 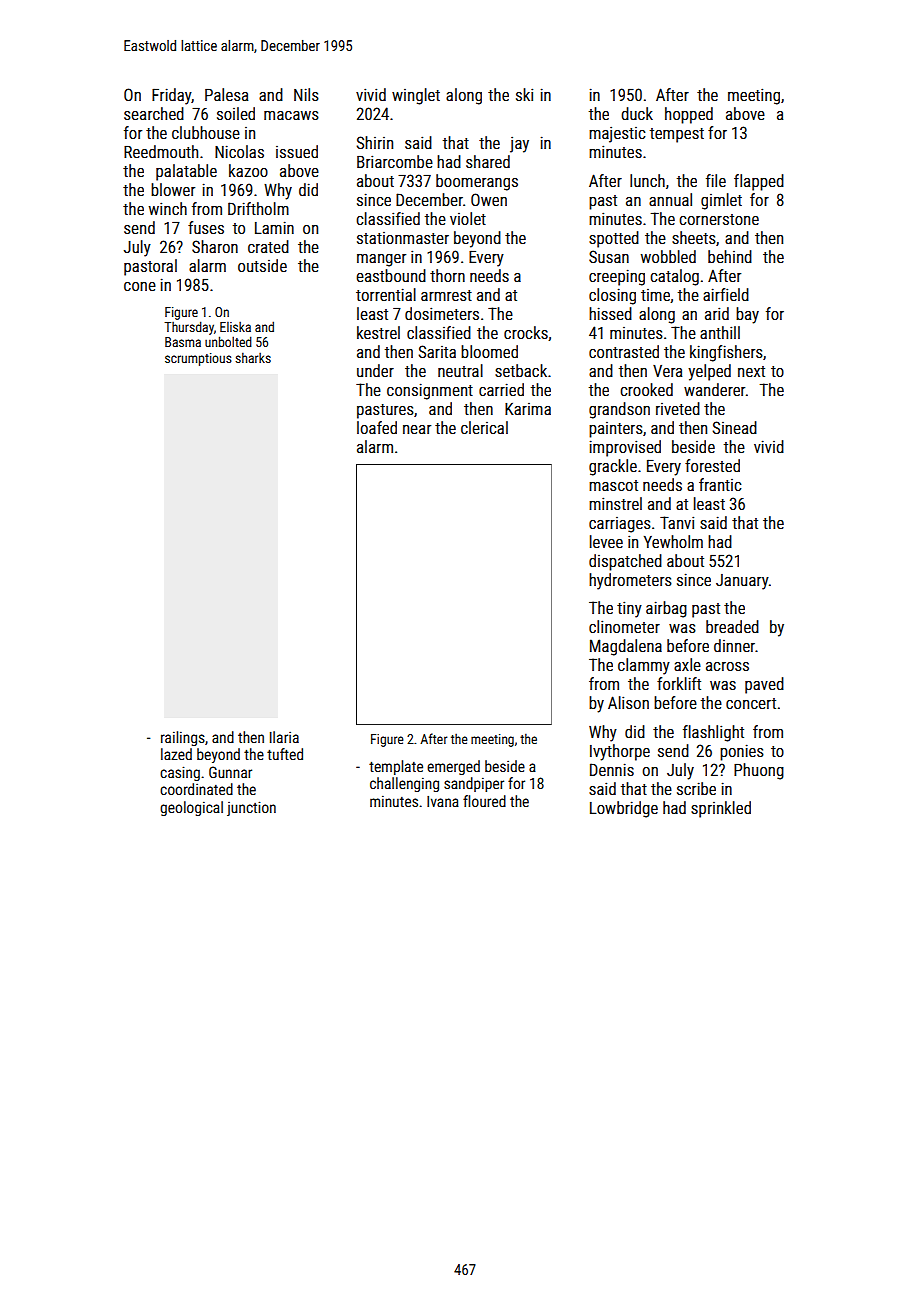 I want to click on creeping, so click(x=617, y=277).
